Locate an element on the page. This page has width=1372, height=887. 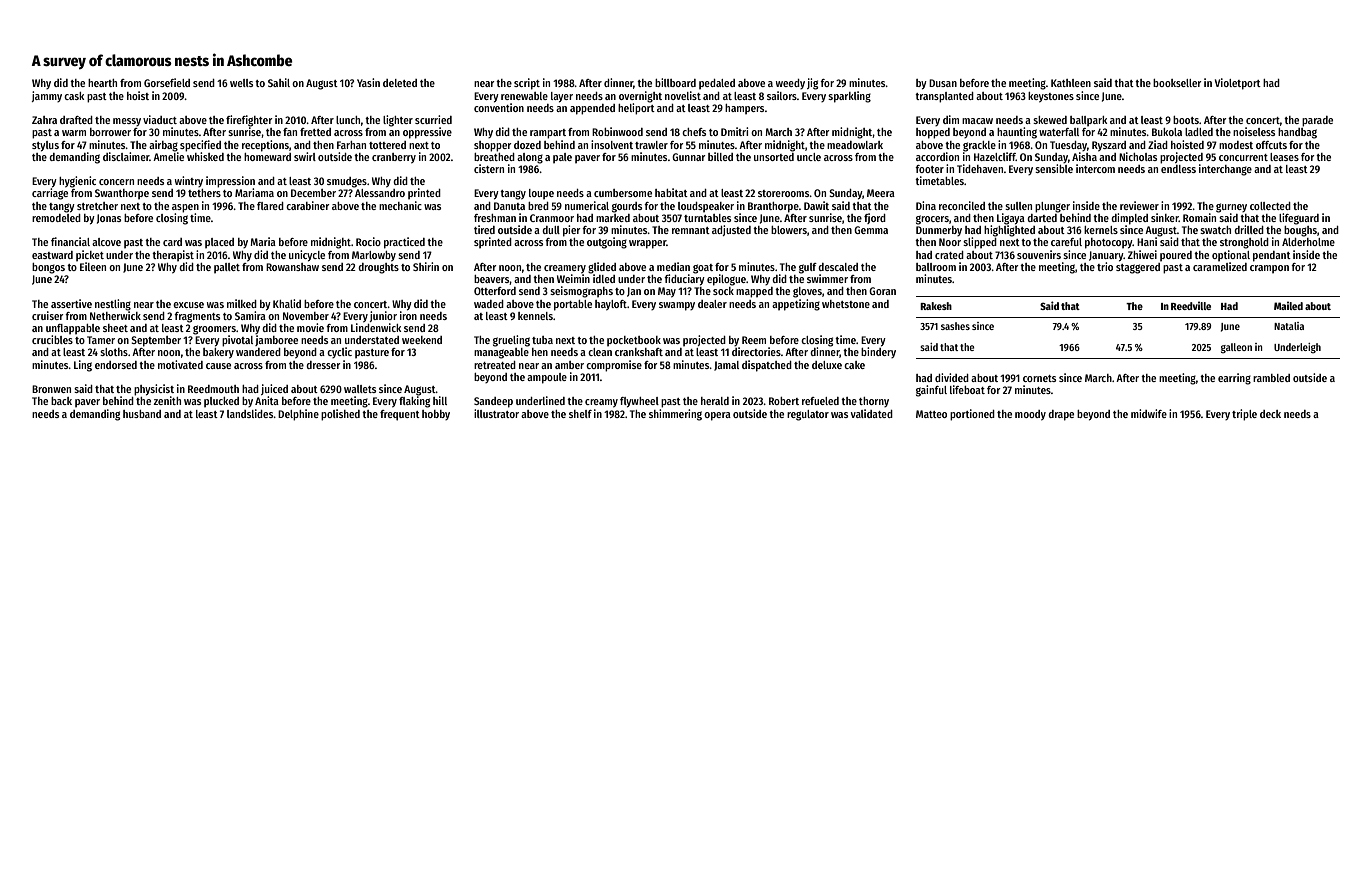
tuba is located at coordinates (542, 340).
